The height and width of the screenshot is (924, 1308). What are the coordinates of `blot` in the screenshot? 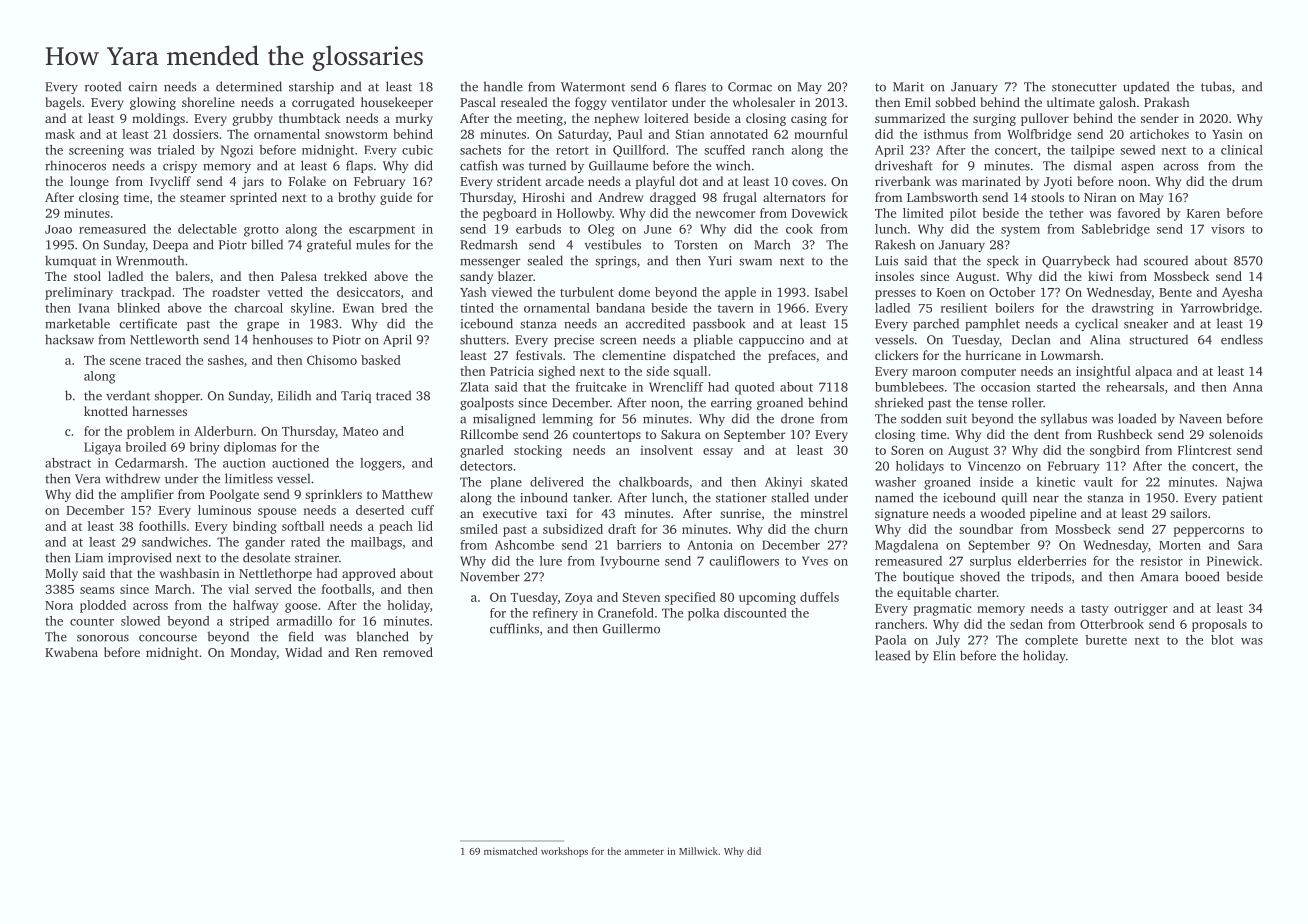 It's located at (1222, 640).
